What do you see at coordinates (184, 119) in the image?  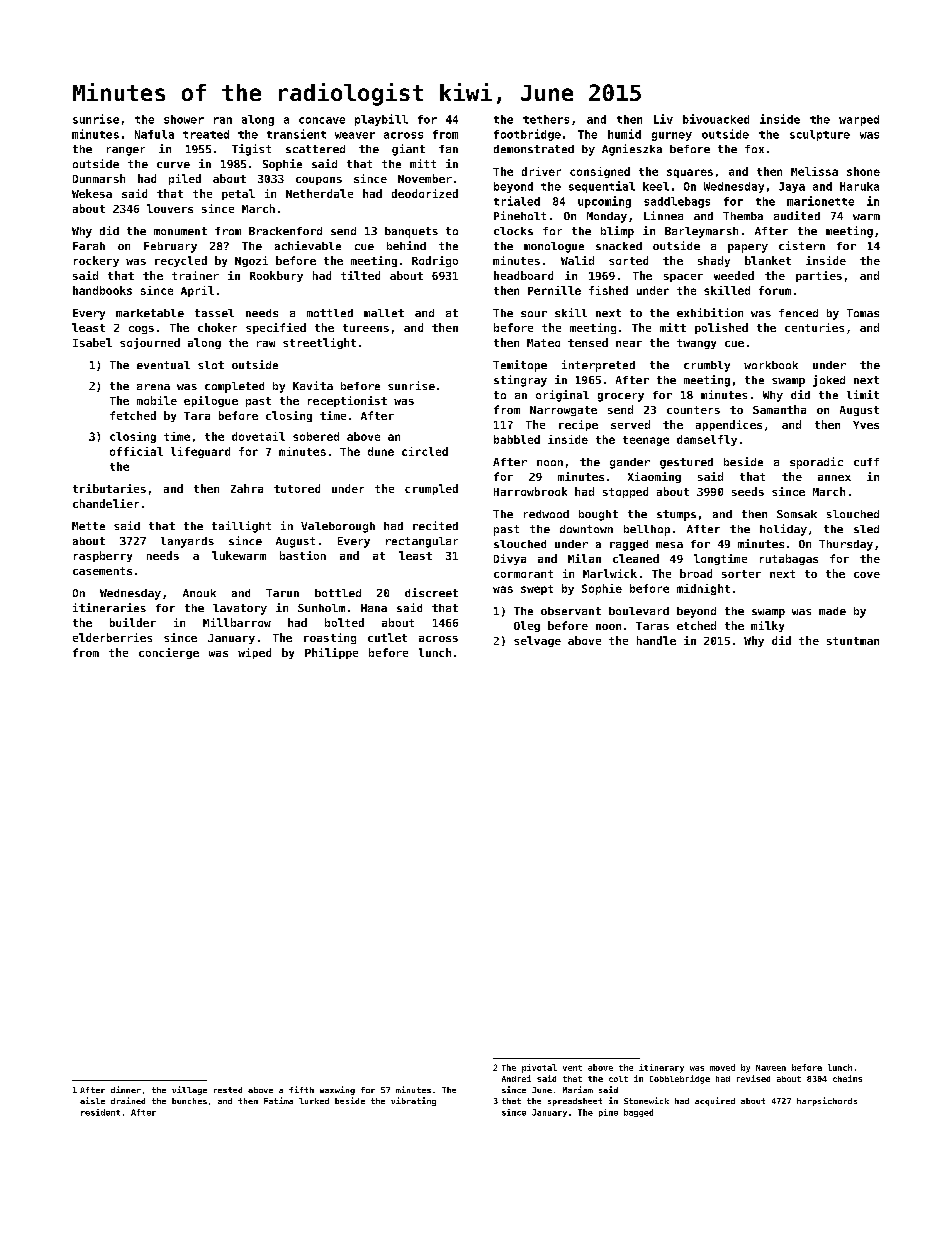 I see `shower` at bounding box center [184, 119].
